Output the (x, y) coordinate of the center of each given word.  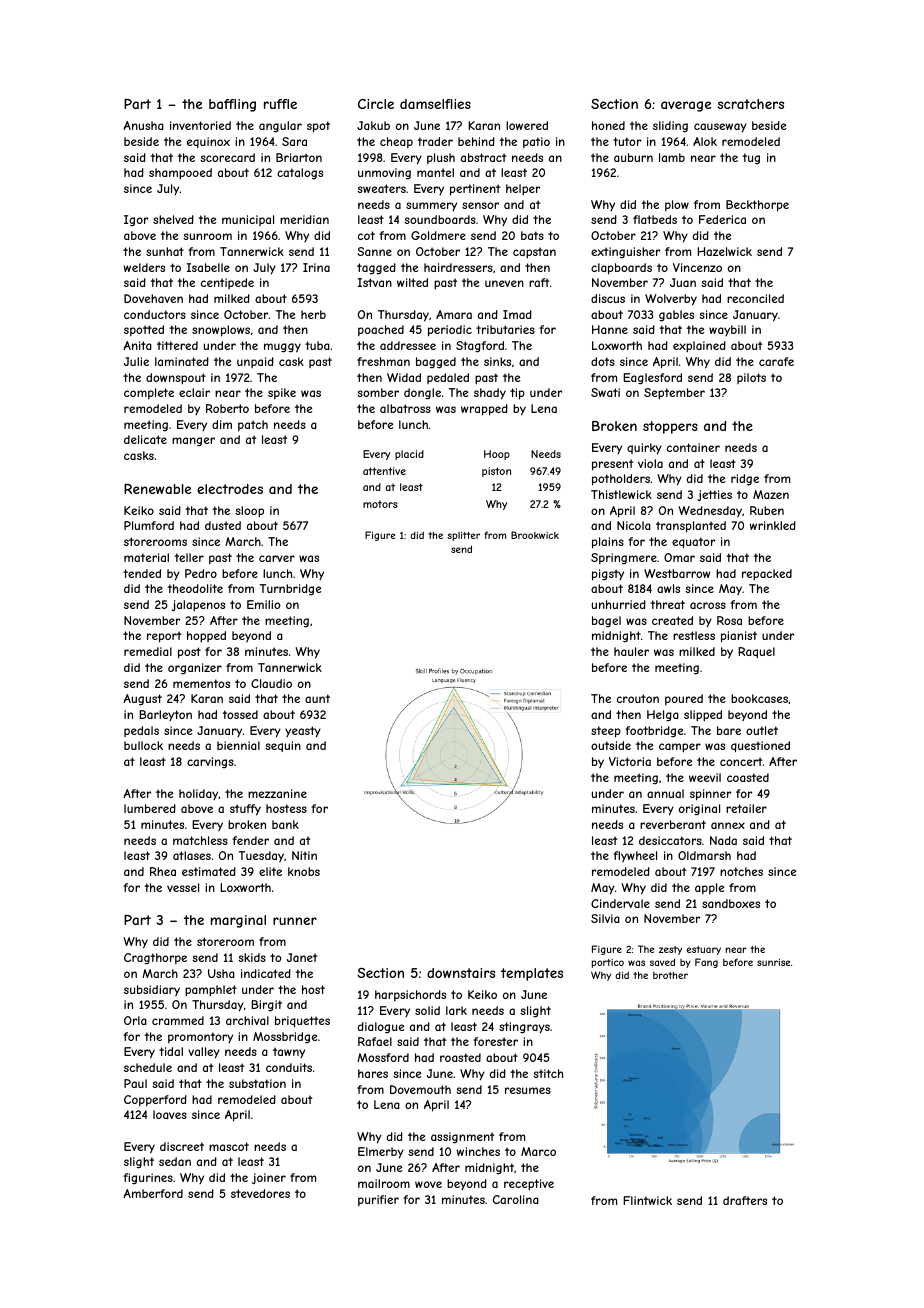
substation (257, 1083)
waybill (727, 330)
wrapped (484, 410)
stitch (548, 1073)
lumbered (150, 808)
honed (608, 125)
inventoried (200, 125)
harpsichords (410, 995)
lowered (527, 125)
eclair (194, 392)
